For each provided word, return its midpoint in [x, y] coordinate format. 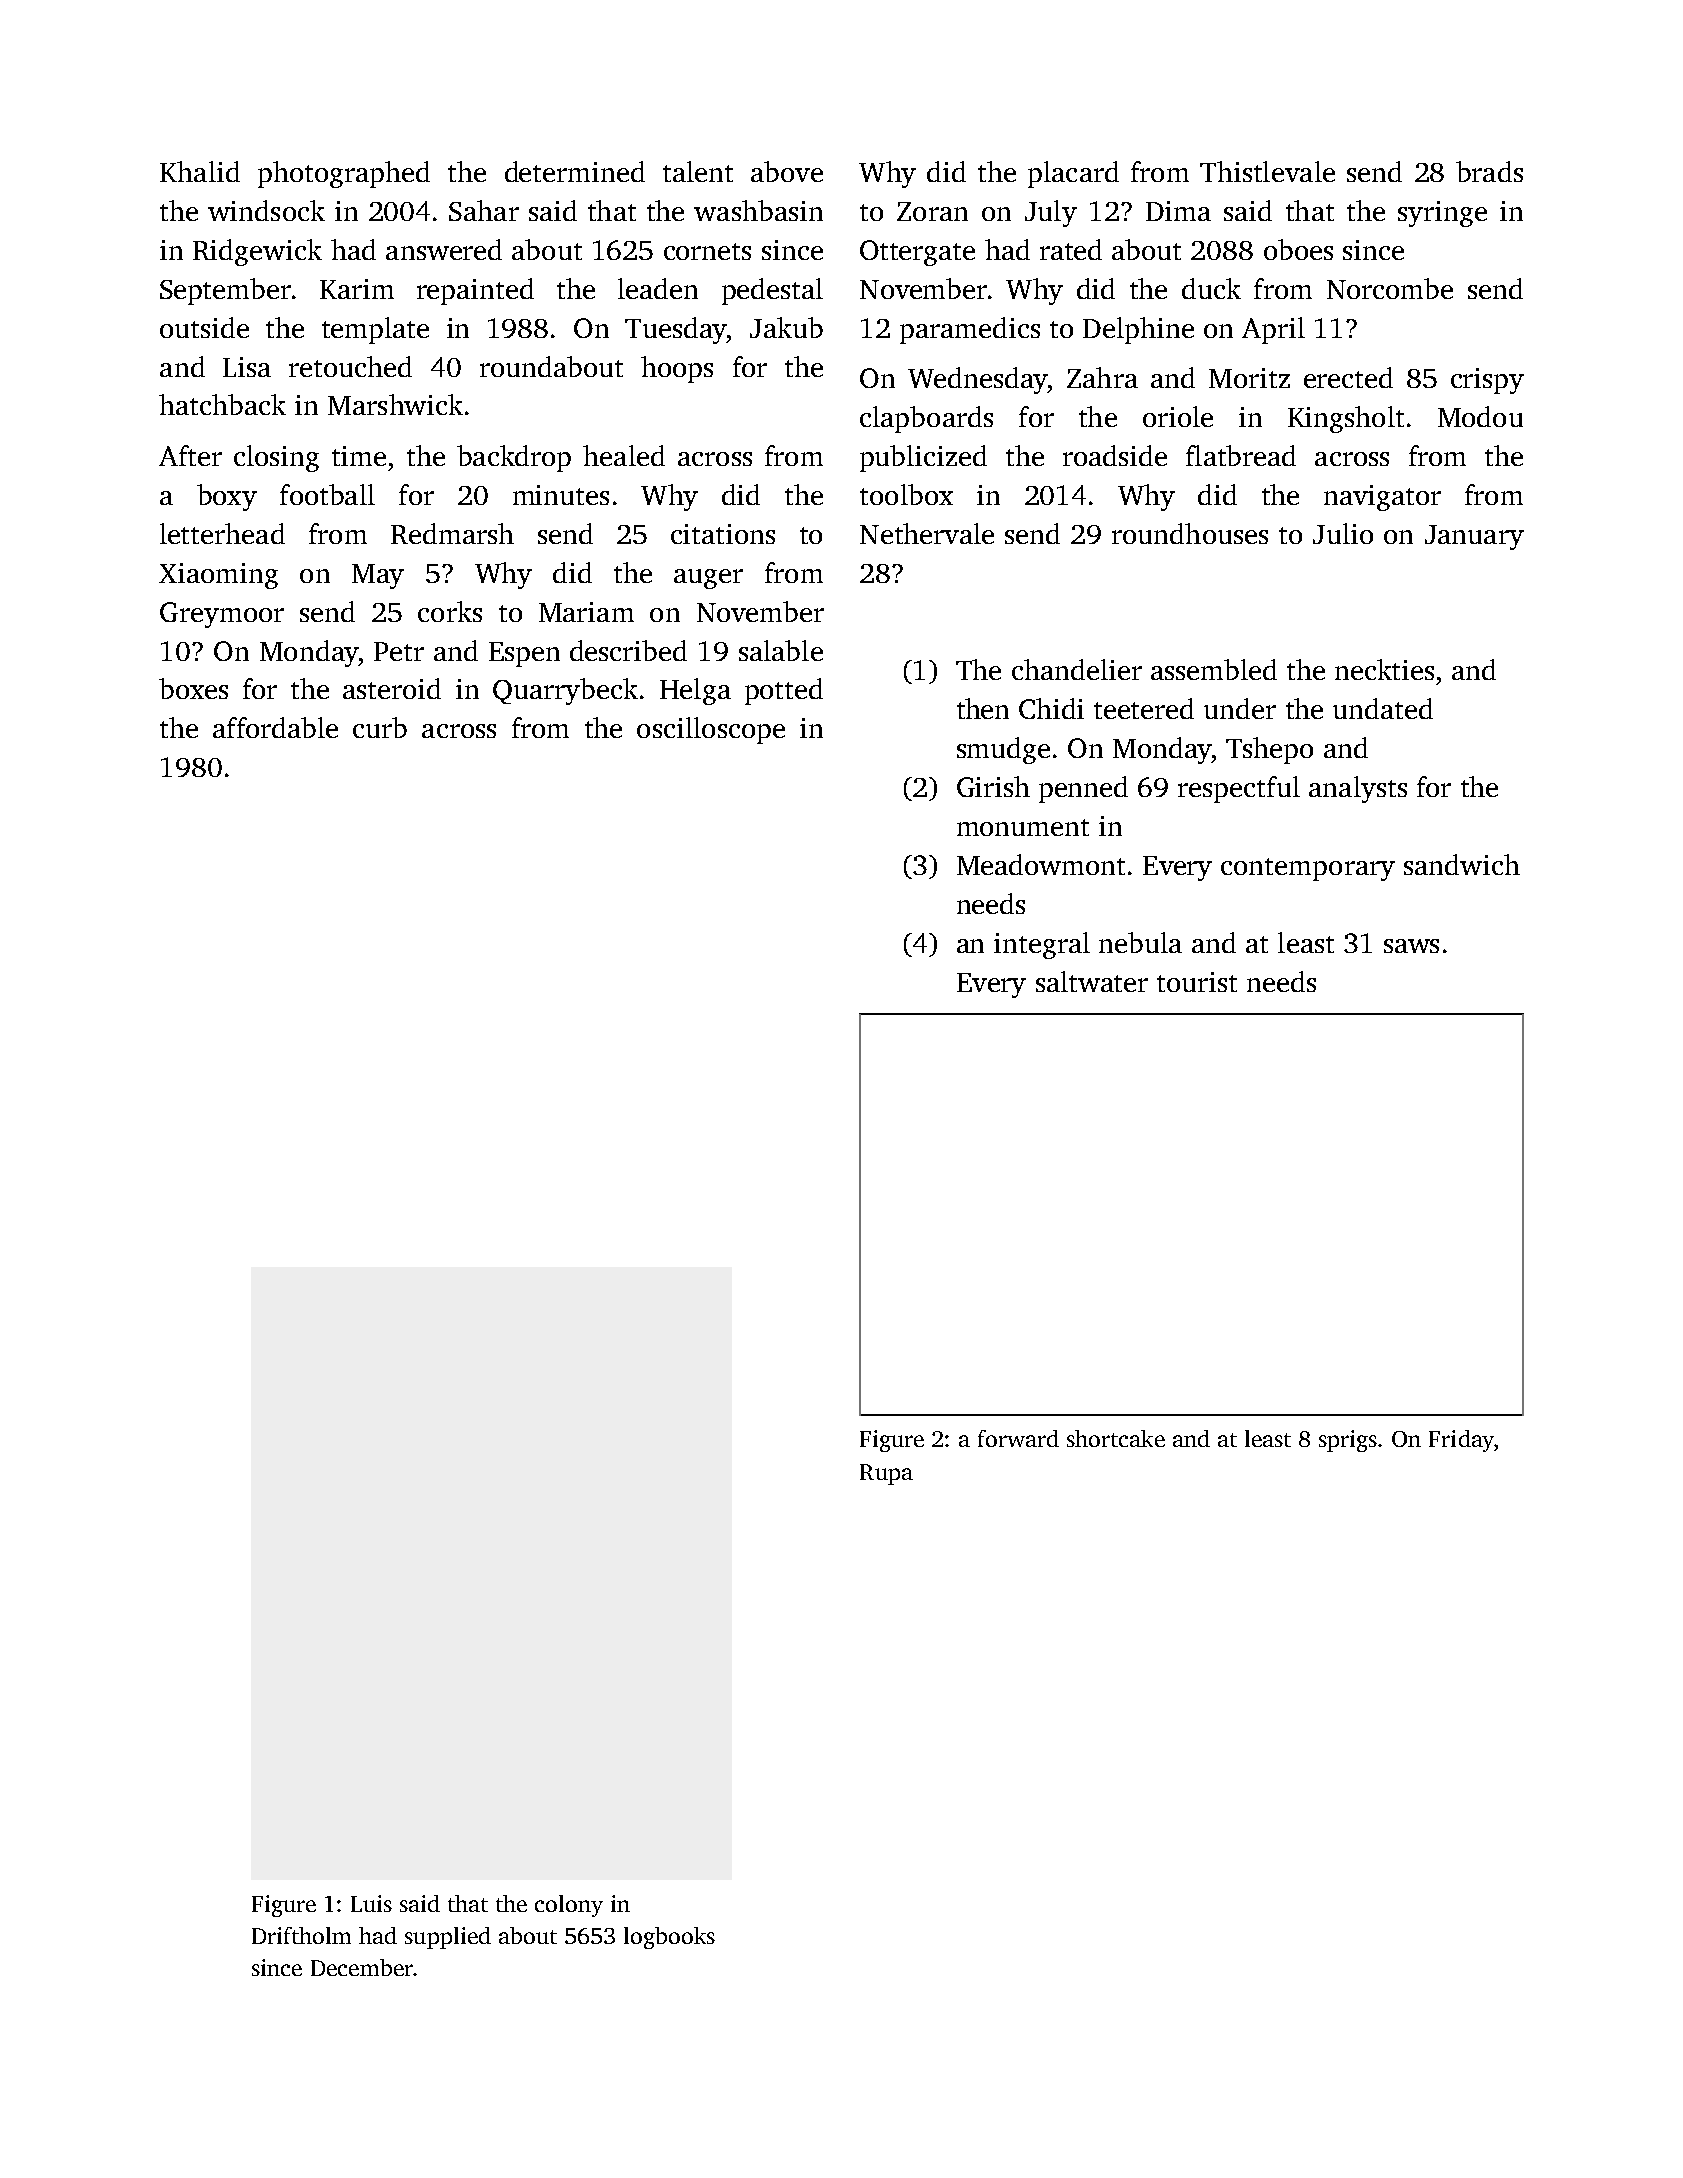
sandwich [1462, 864]
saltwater [1092, 981]
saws [1411, 946]
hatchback [222, 404]
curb [380, 727]
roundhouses [1190, 533]
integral [1042, 945]
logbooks [669, 1938]
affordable [275, 727]
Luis [371, 1903]
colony [569, 1906]
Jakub [786, 327]
